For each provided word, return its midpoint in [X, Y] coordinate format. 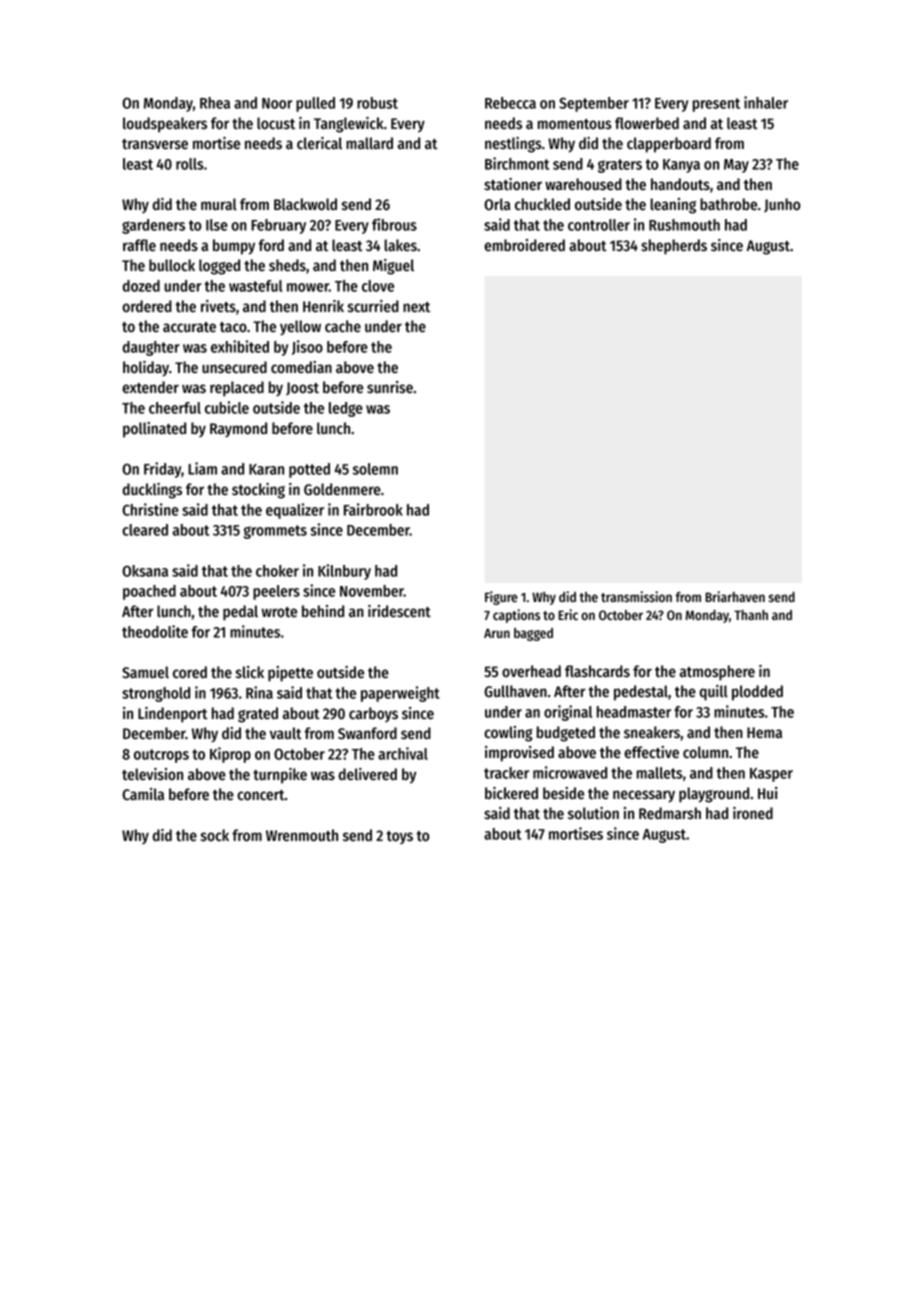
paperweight [400, 694]
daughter [151, 348]
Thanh [751, 615]
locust [276, 123]
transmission [636, 597]
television [152, 774]
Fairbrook [373, 509]
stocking [258, 491]
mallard [369, 143]
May [736, 166]
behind [323, 611]
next [416, 307]
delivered [368, 774]
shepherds [674, 247]
